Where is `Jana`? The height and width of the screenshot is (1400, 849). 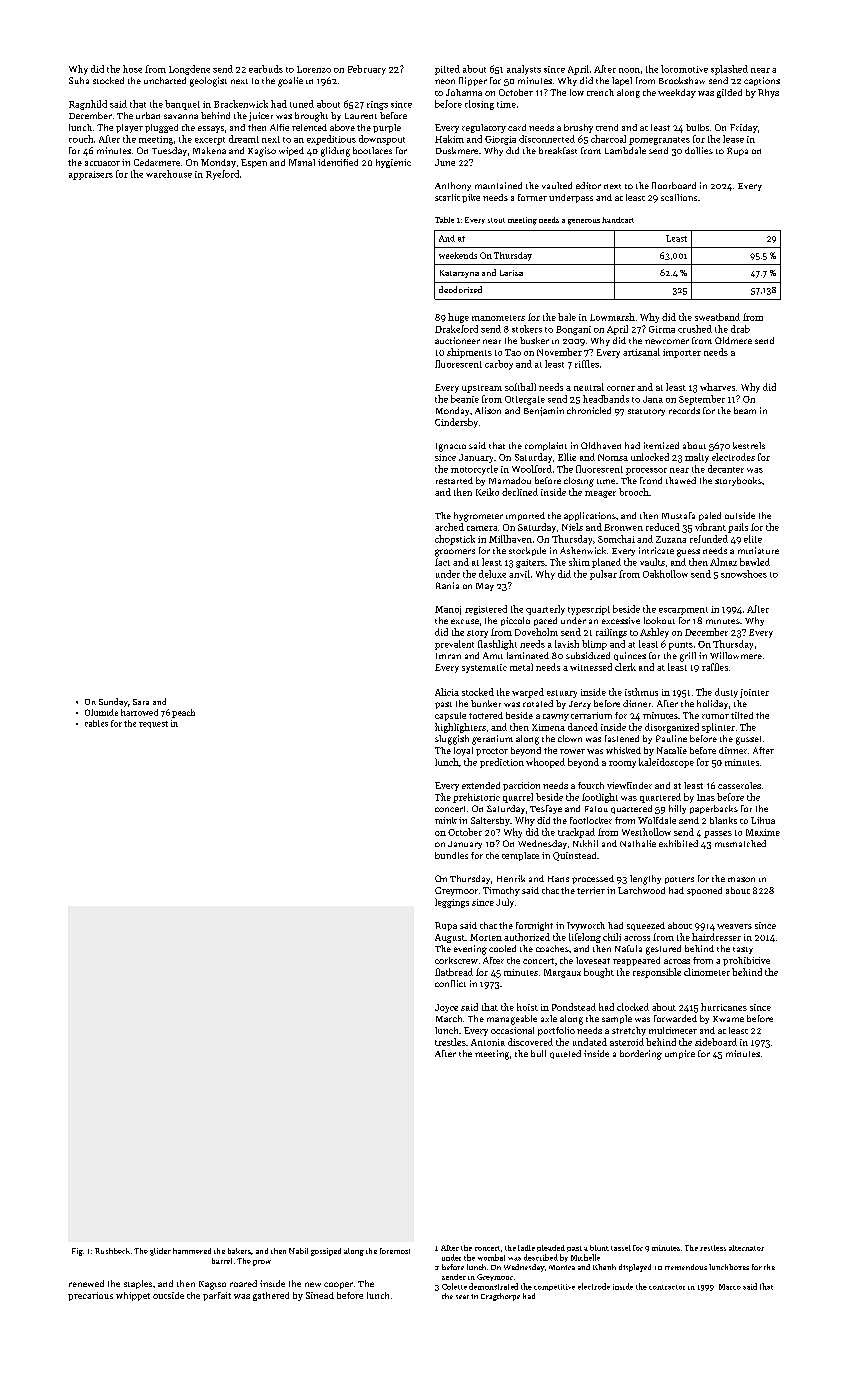 Jana is located at coordinates (653, 399).
